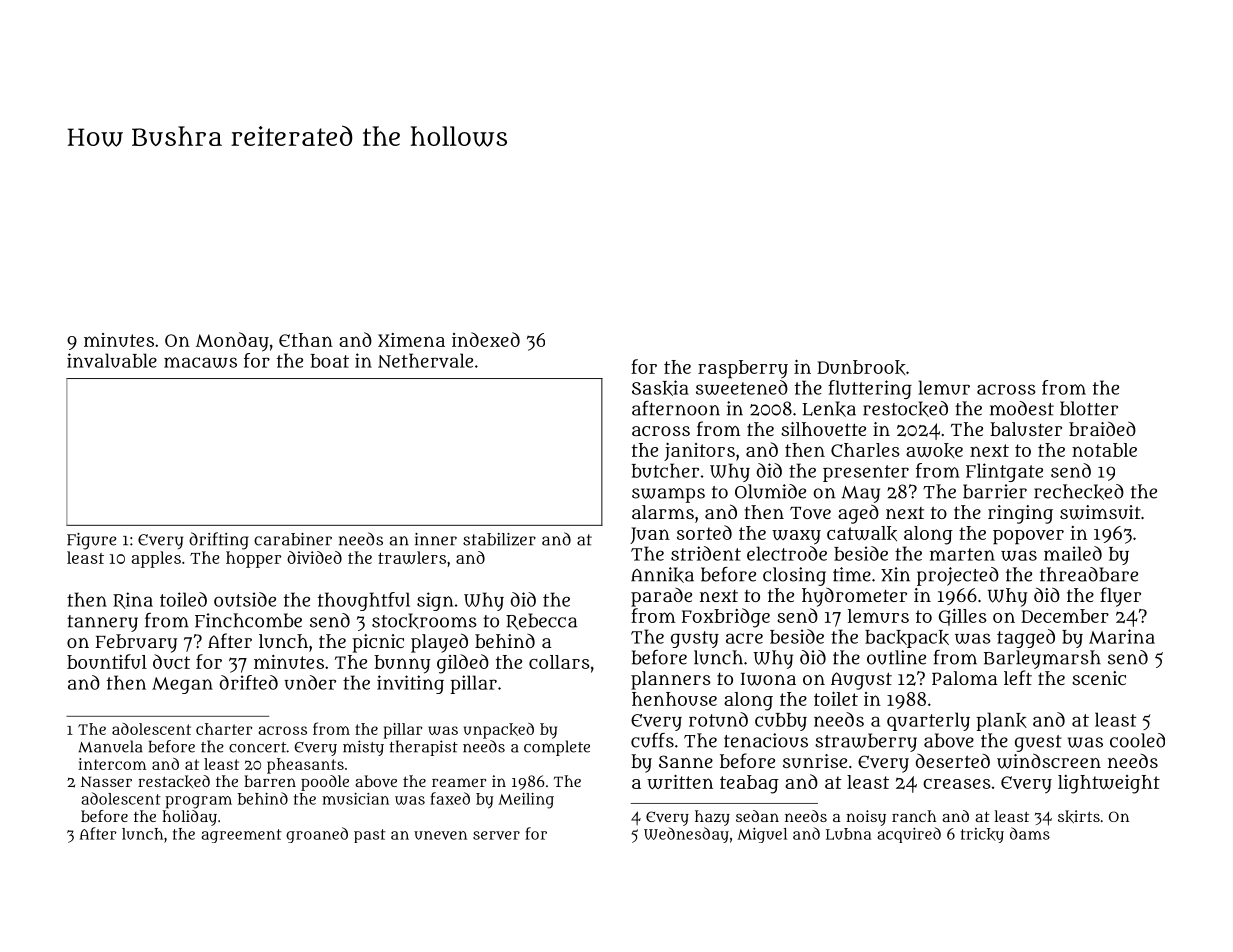 The image size is (1233, 952). What do you see at coordinates (1022, 408) in the screenshot?
I see `modest` at bounding box center [1022, 408].
